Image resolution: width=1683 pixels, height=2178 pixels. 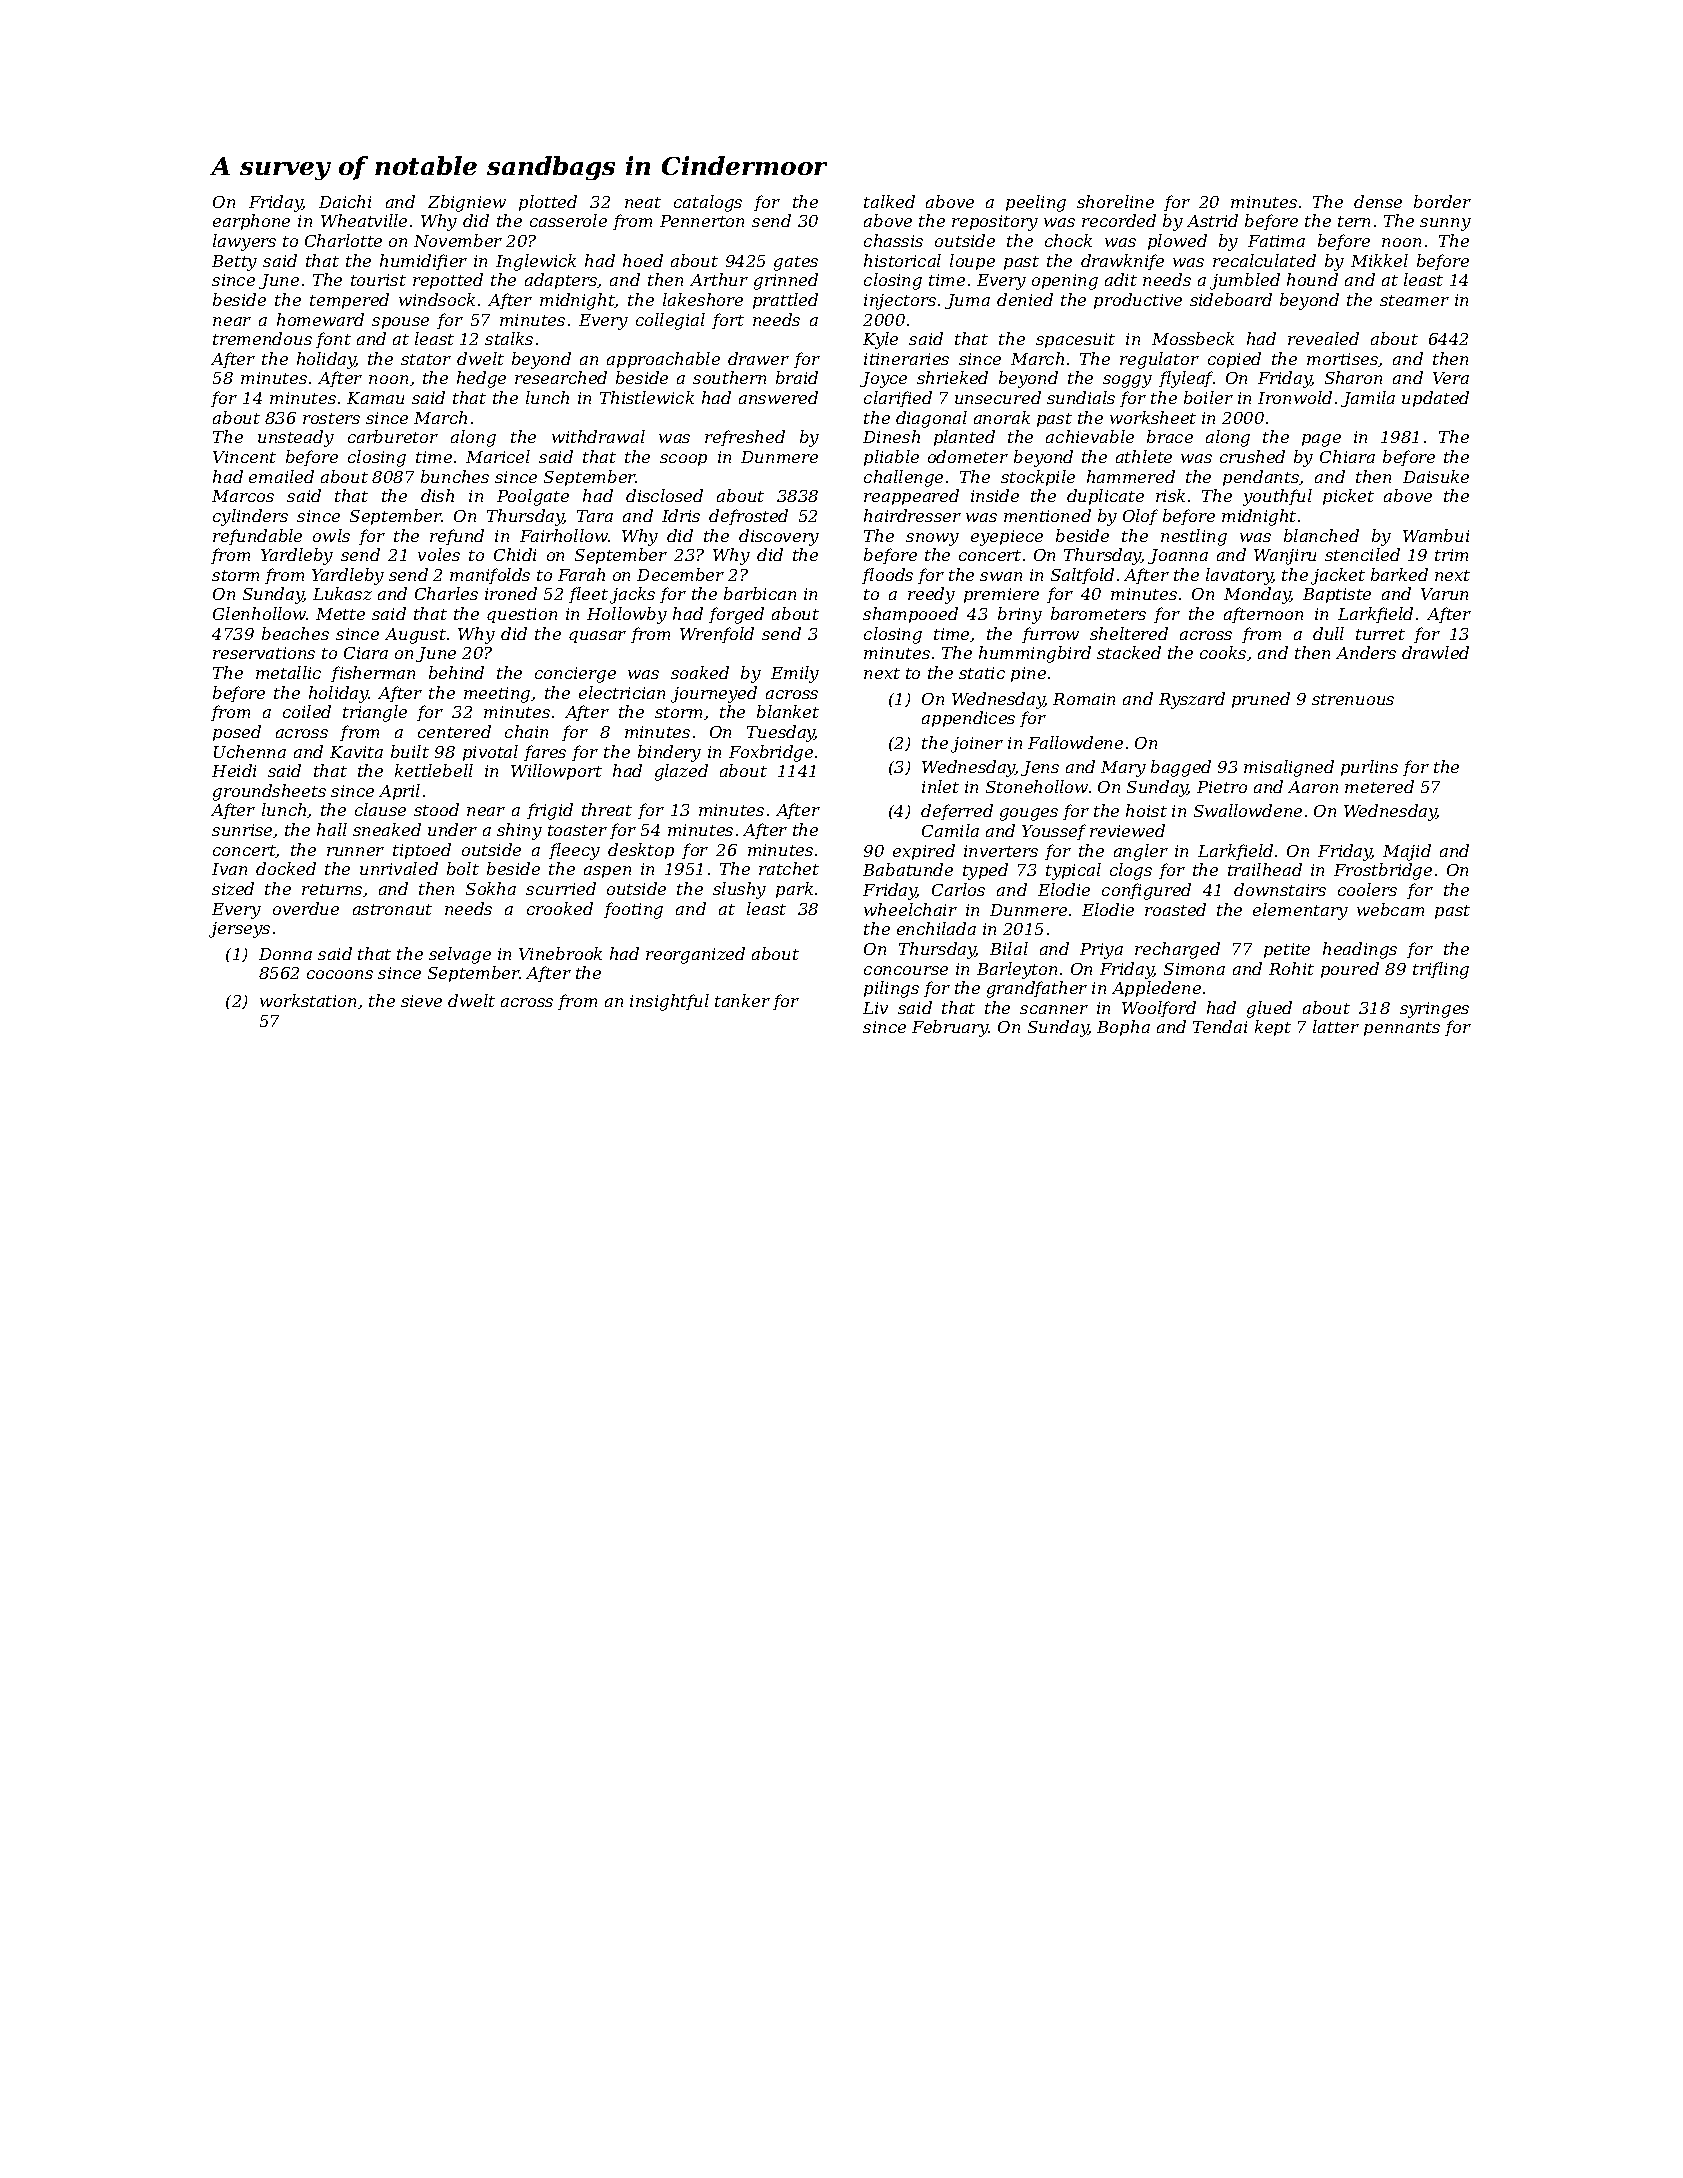 I want to click on Varun, so click(x=1444, y=594).
